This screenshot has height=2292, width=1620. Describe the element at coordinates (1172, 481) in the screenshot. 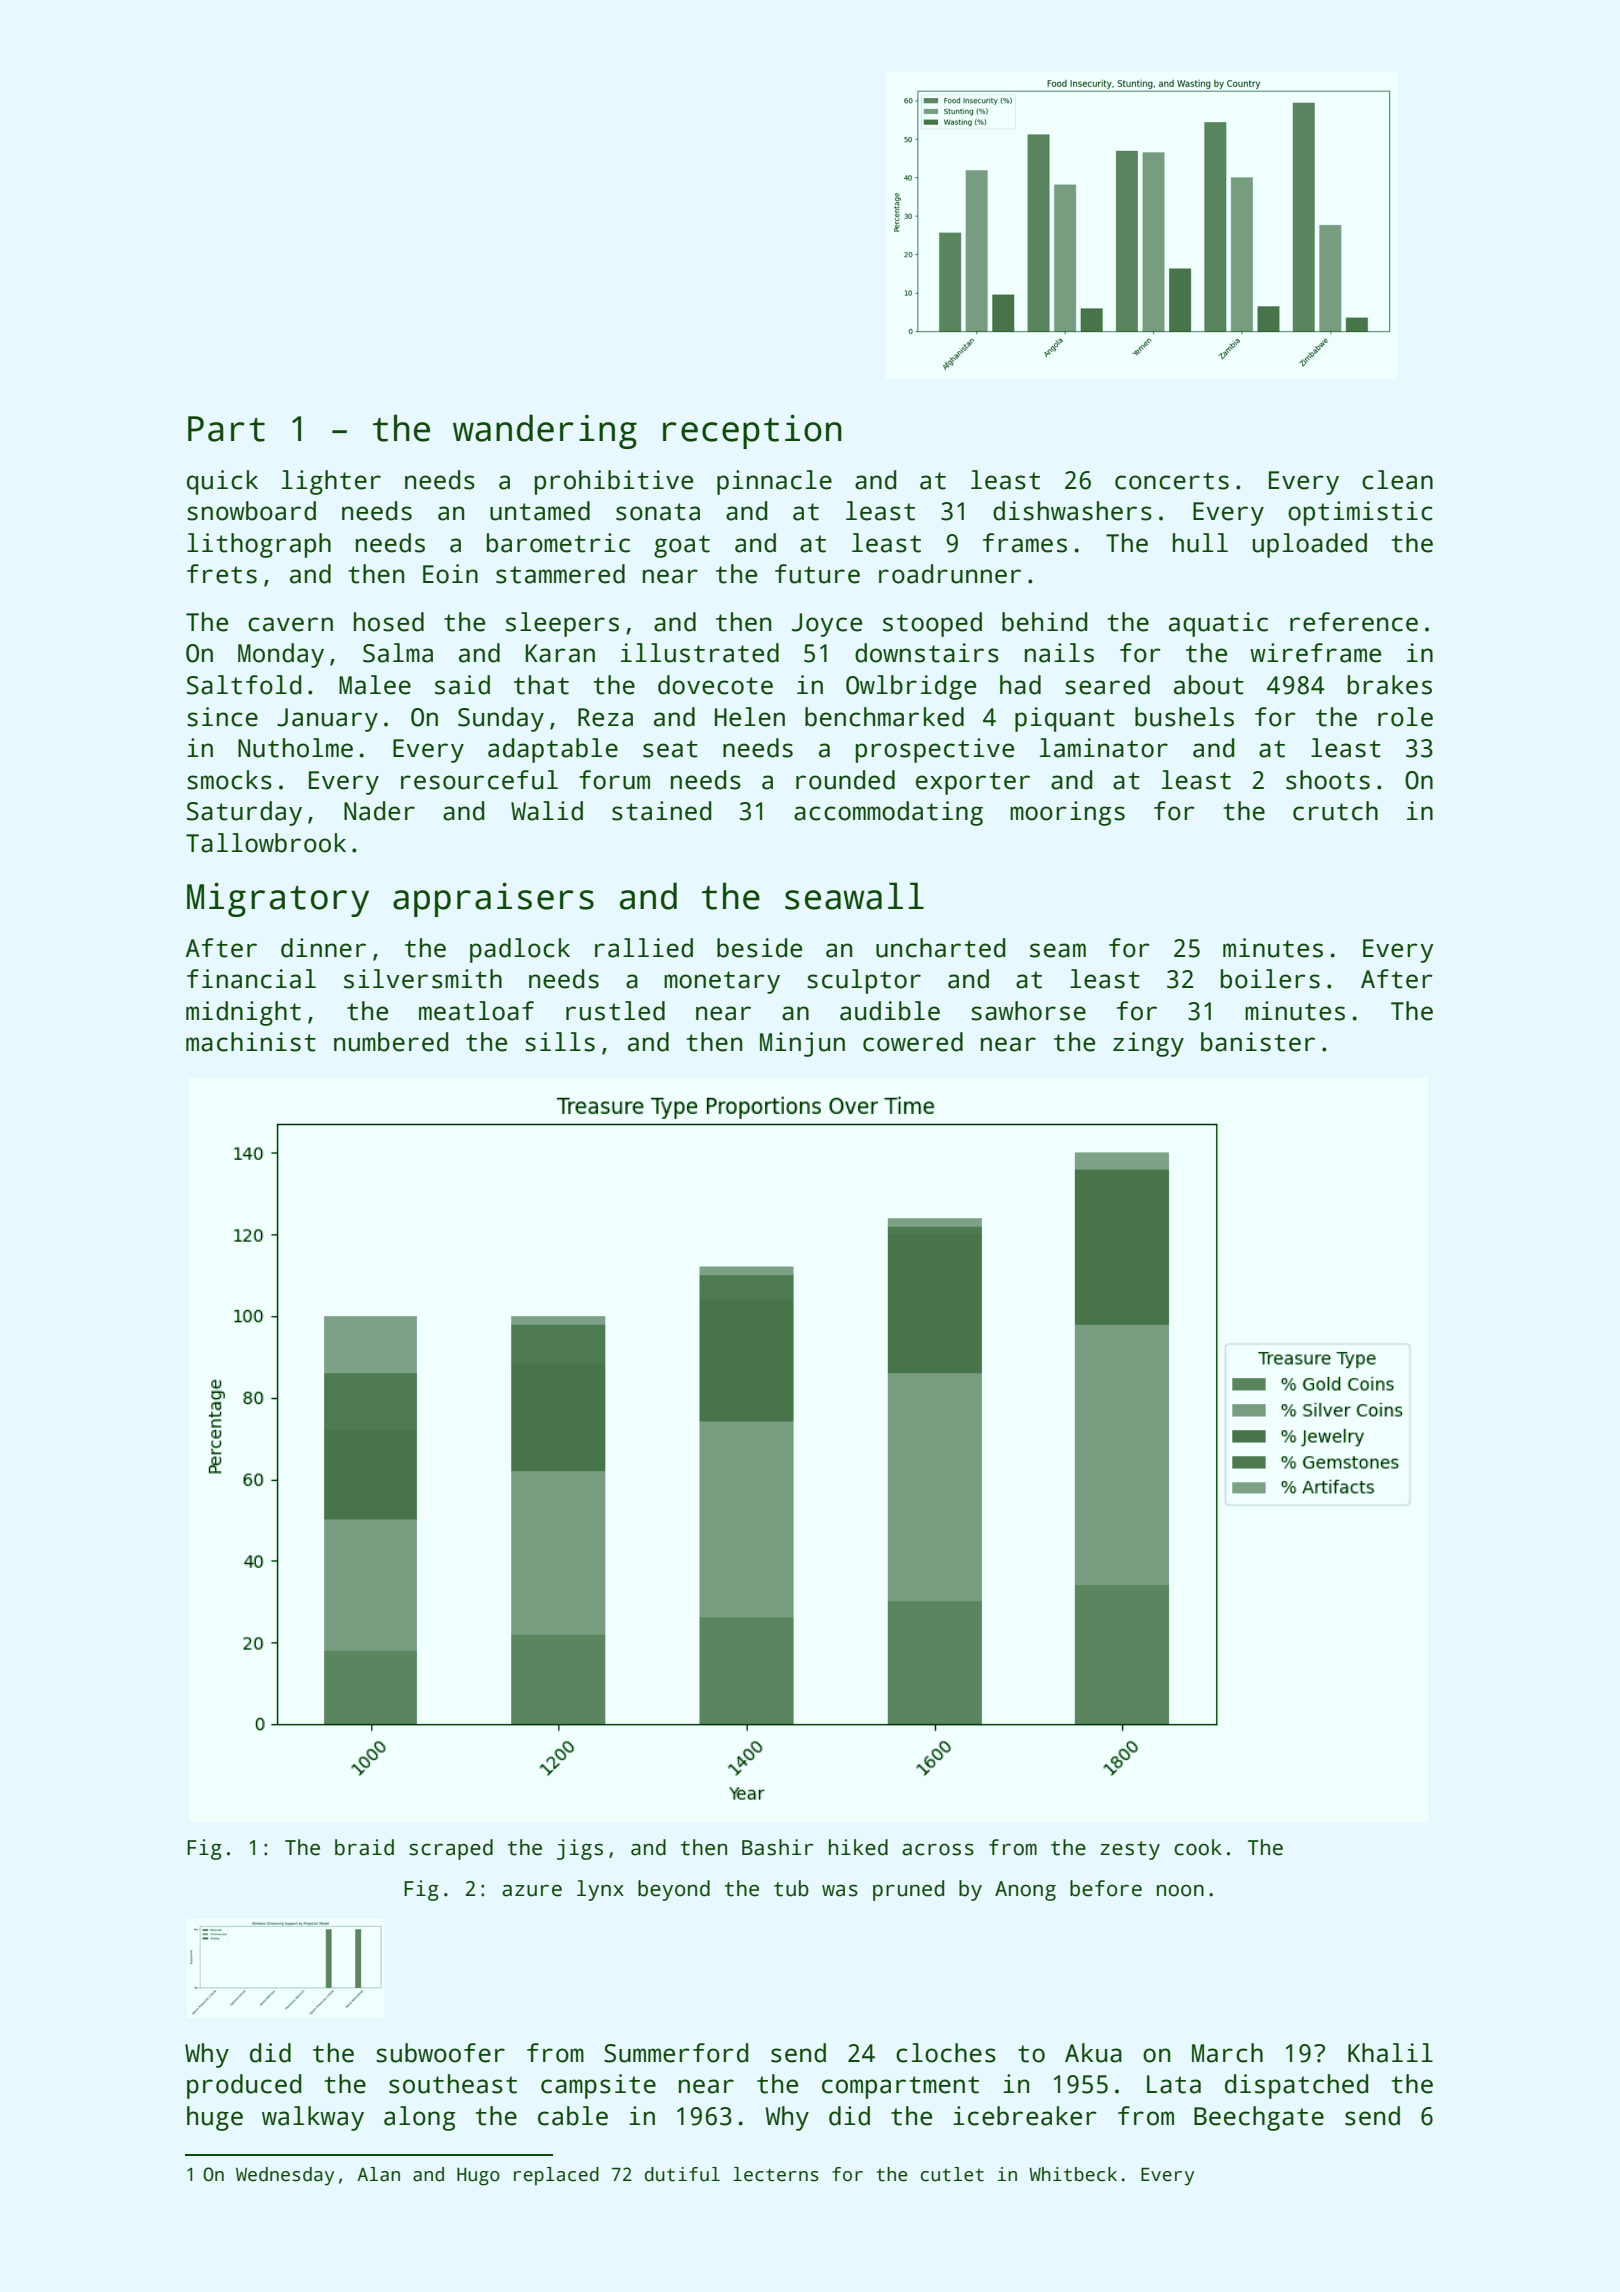

I see `concerts` at that location.
